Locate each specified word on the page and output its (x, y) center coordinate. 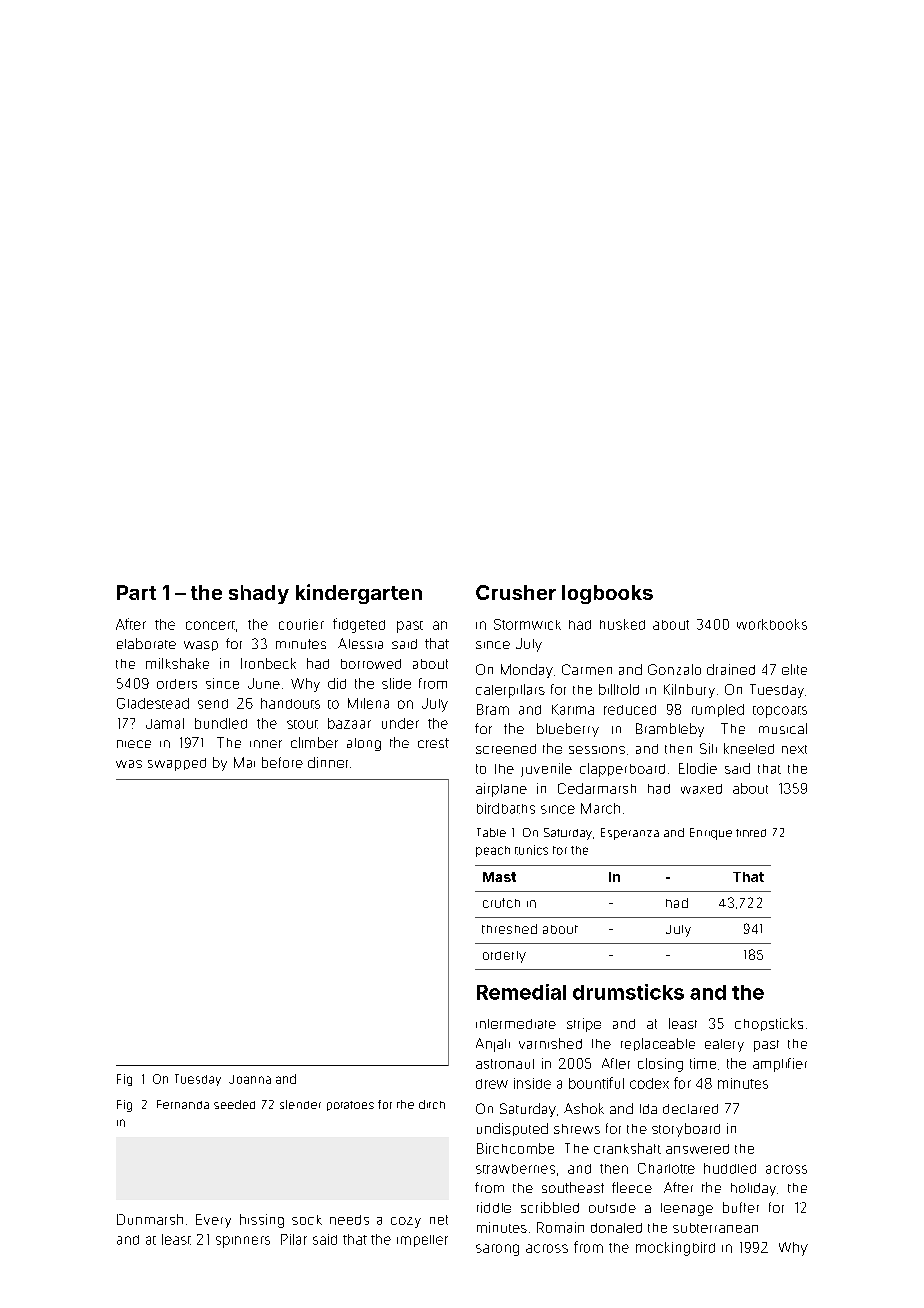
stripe (584, 1025)
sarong (497, 1250)
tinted (751, 833)
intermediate (516, 1024)
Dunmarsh (150, 1219)
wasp (201, 646)
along (364, 744)
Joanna (250, 1079)
